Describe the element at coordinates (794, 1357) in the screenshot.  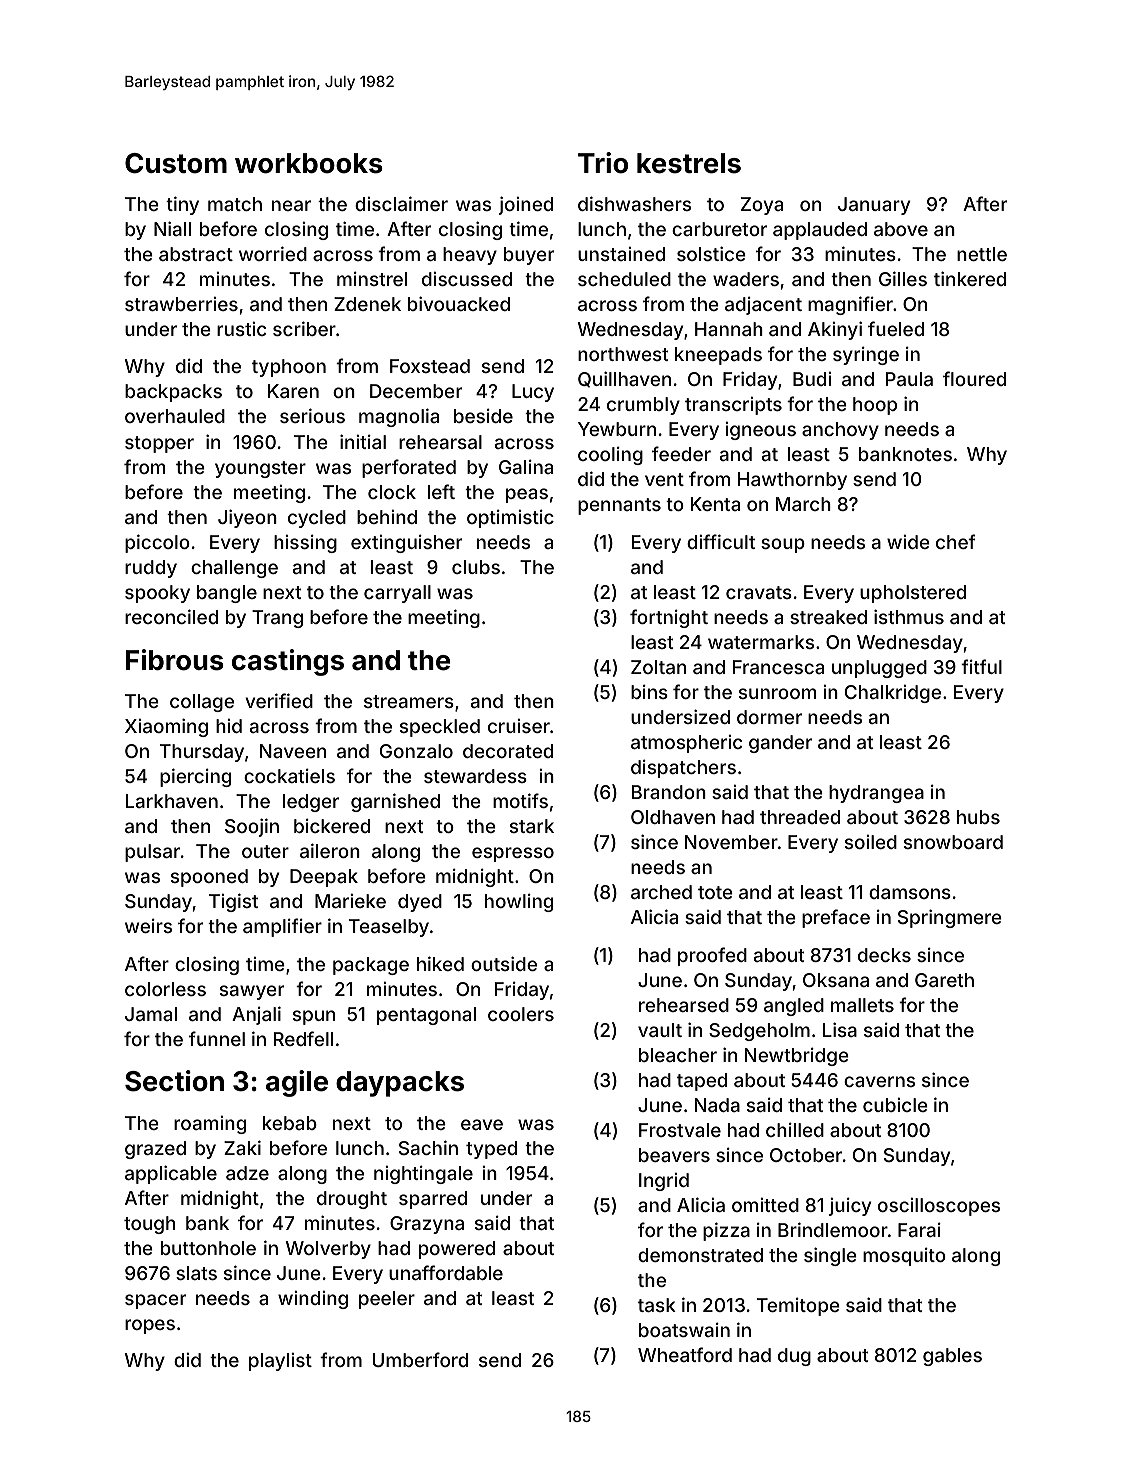
I see `dug` at that location.
